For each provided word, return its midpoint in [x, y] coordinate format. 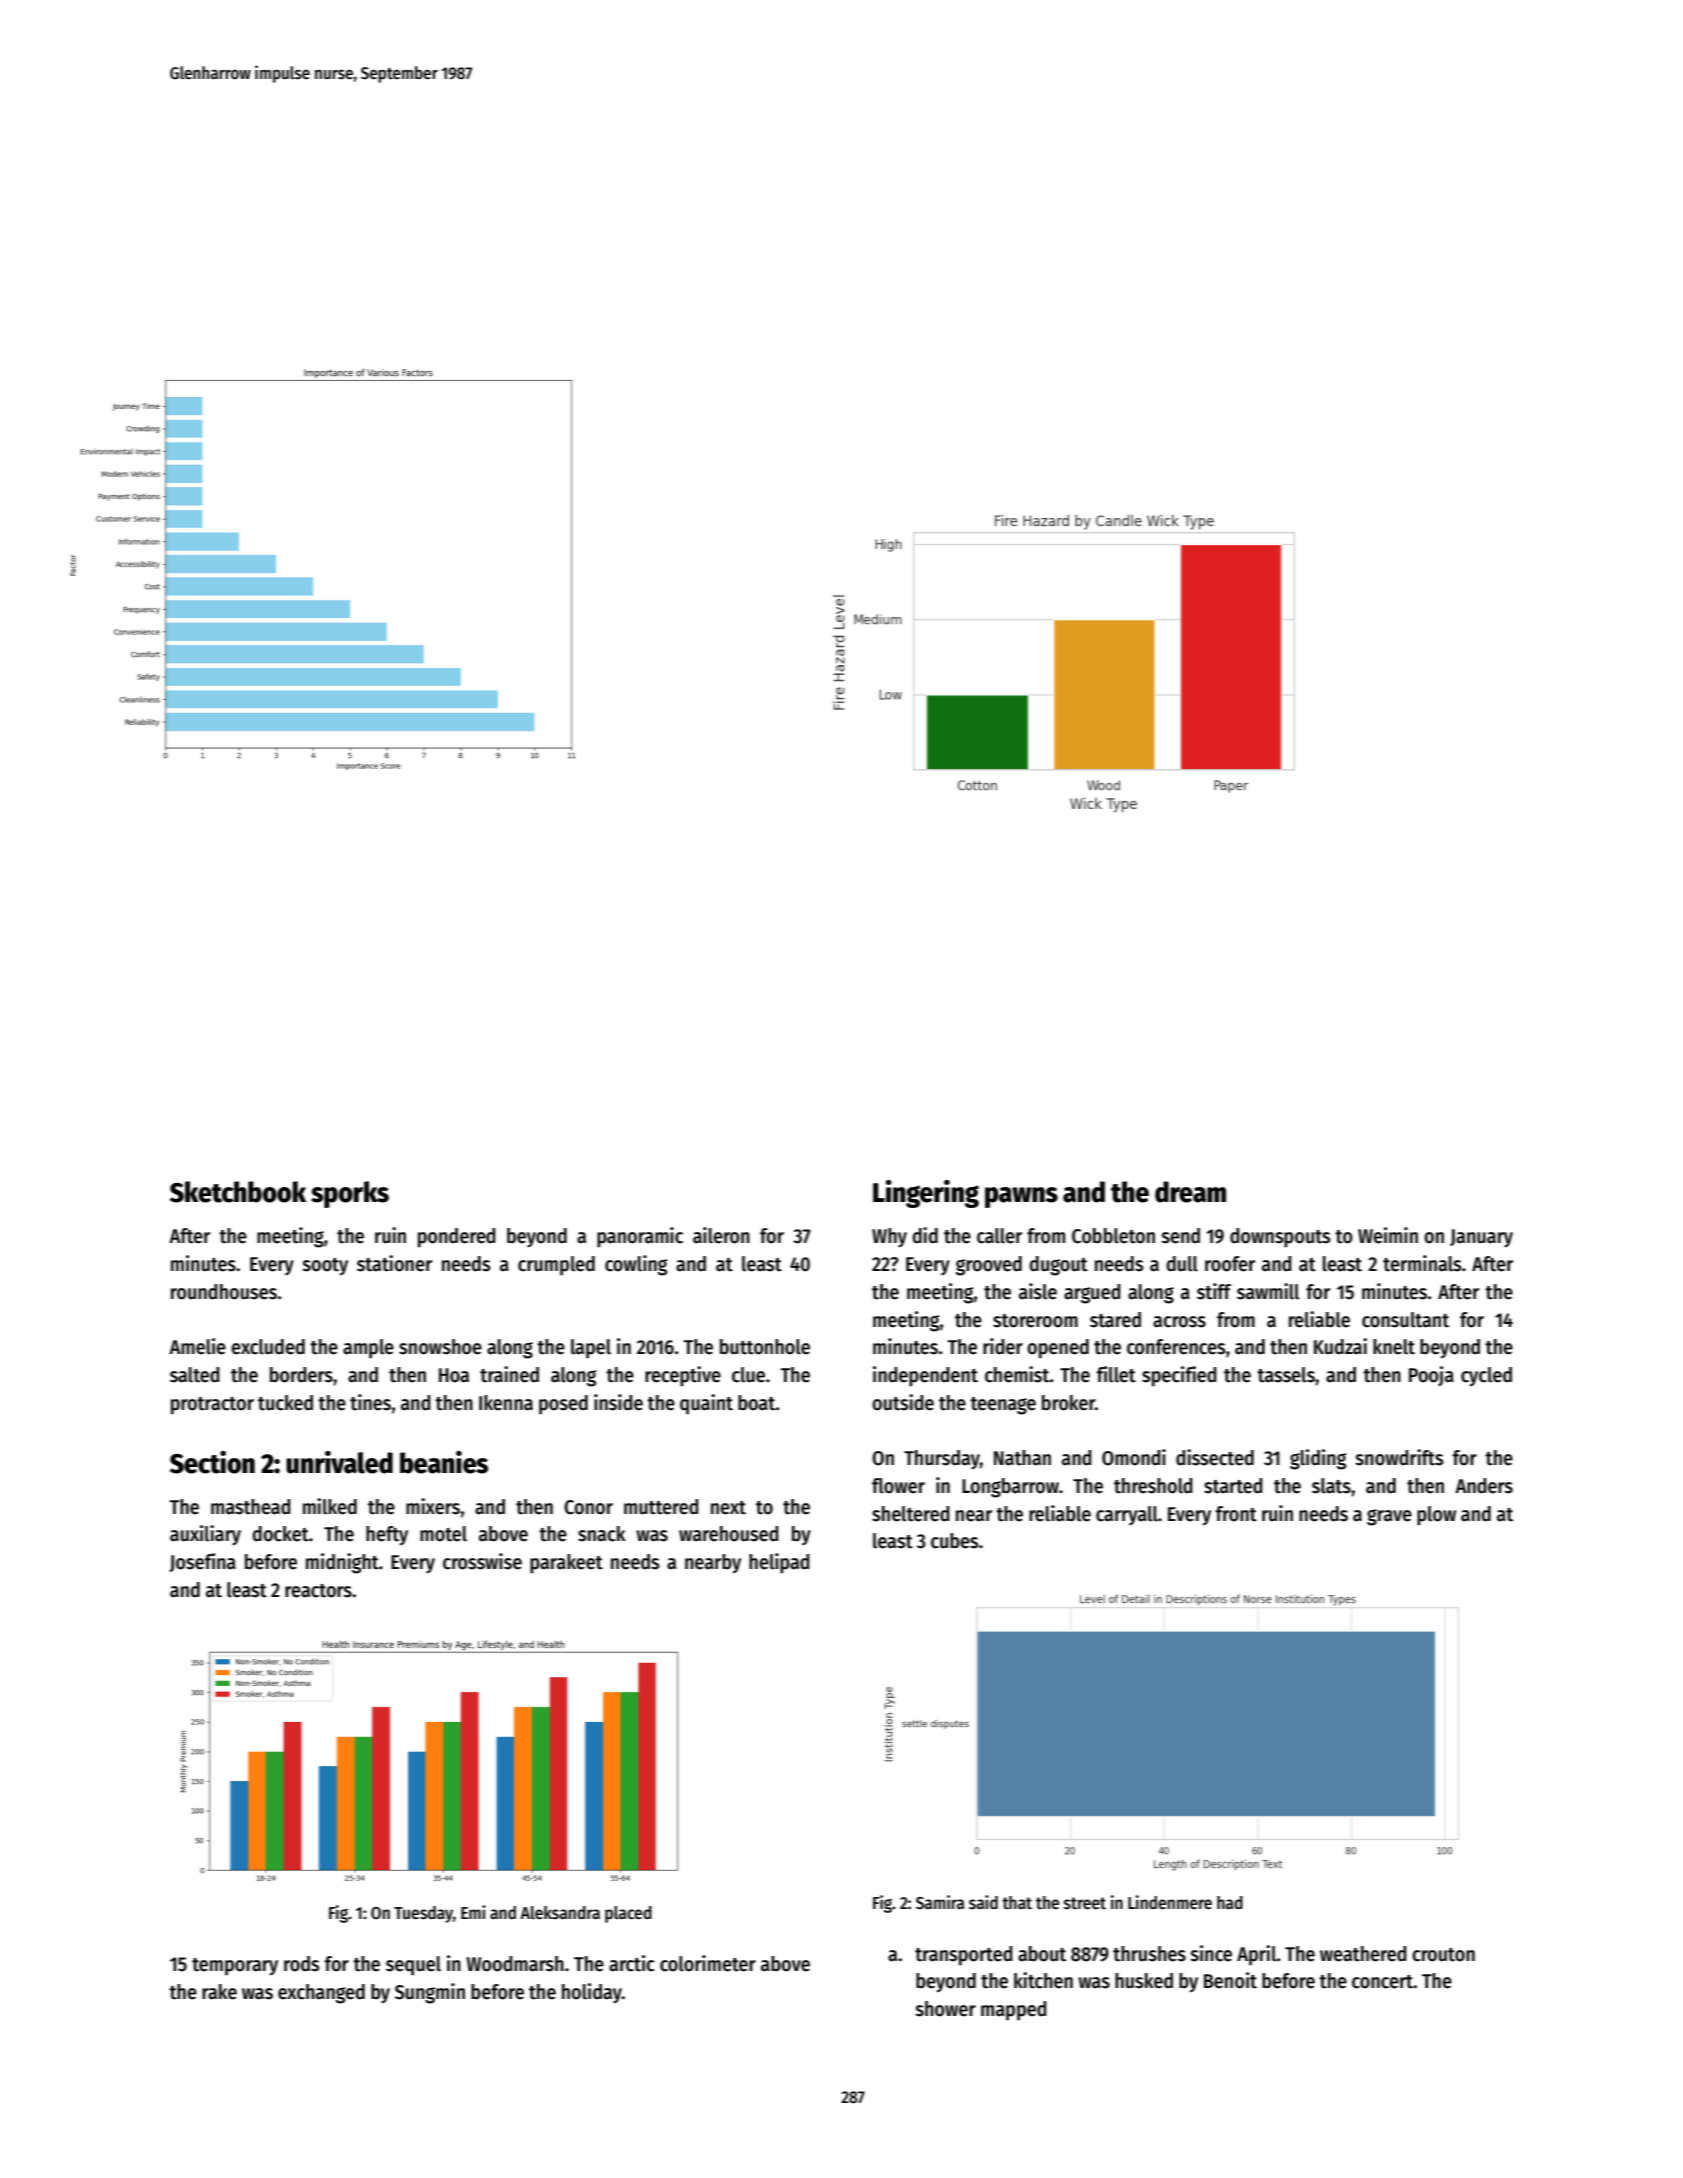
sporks [350, 1194]
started [1233, 1486]
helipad [779, 1563]
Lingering [926, 1194]
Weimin [1388, 1235]
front [1236, 1514]
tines [370, 1402]
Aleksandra [560, 1913]
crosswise [482, 1561]
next [728, 1508]
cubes [954, 1541]
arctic [632, 1963]
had [1230, 1903]
